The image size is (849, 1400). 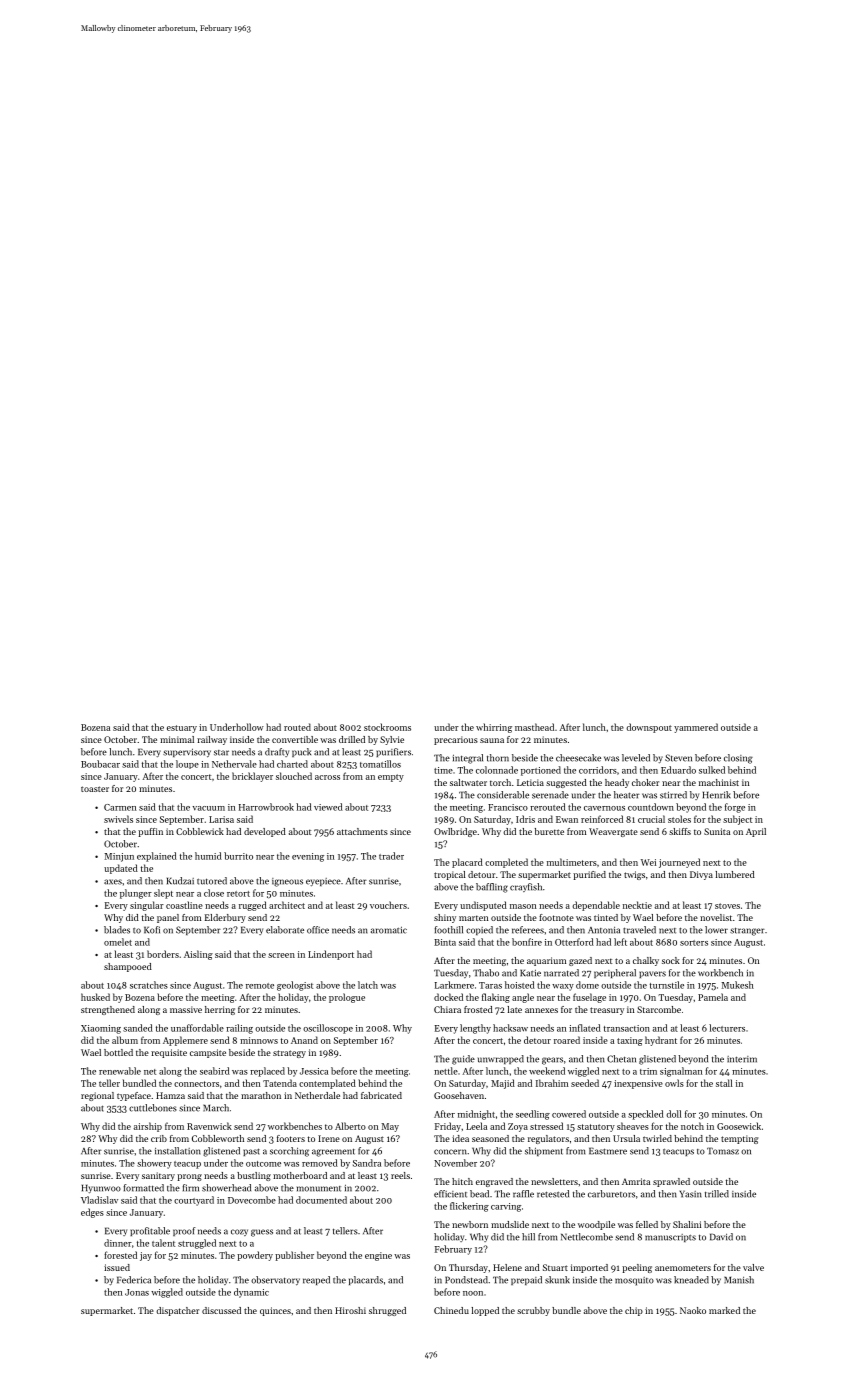 I want to click on prologue, so click(x=347, y=998).
